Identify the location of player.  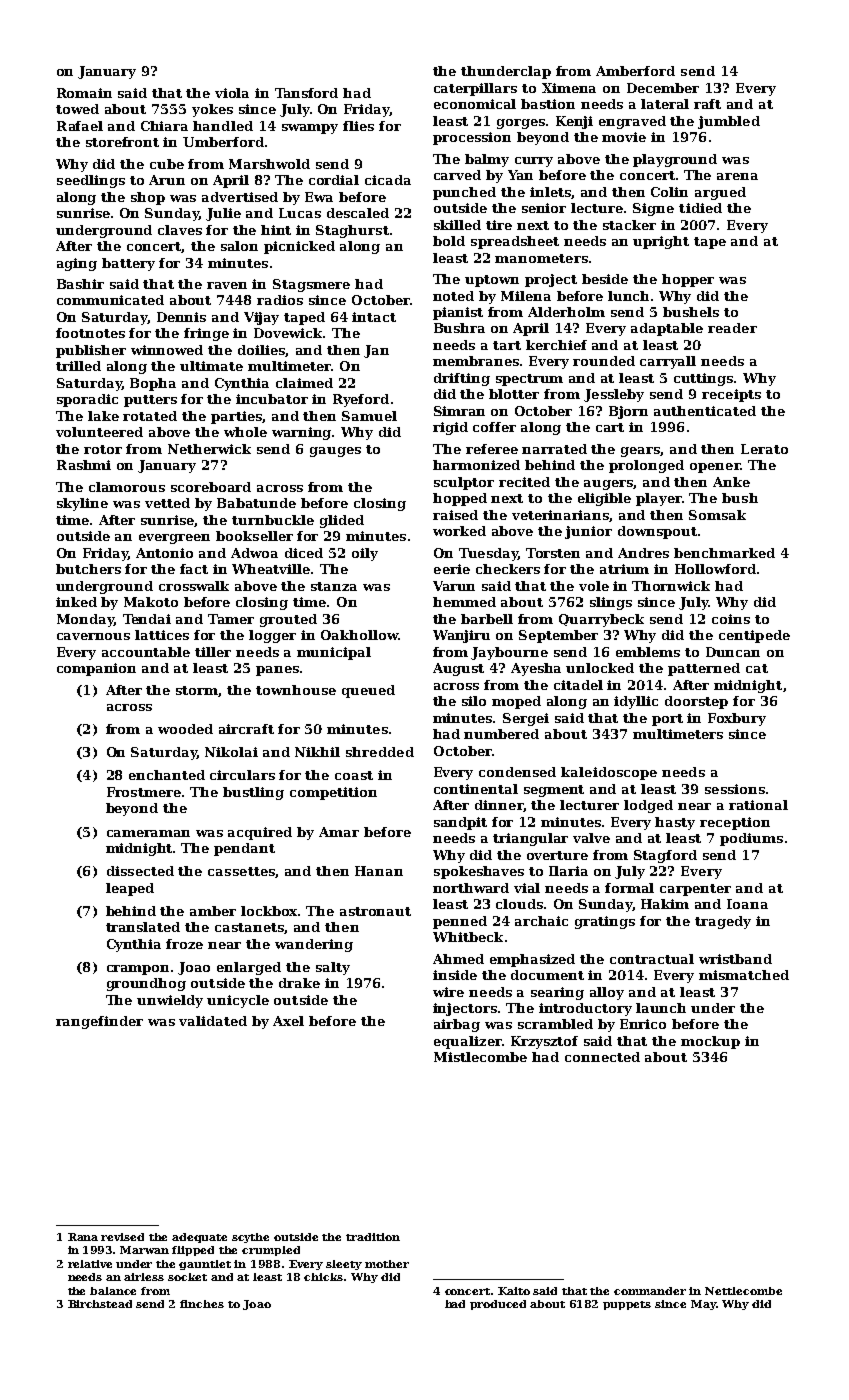
(659, 499).
